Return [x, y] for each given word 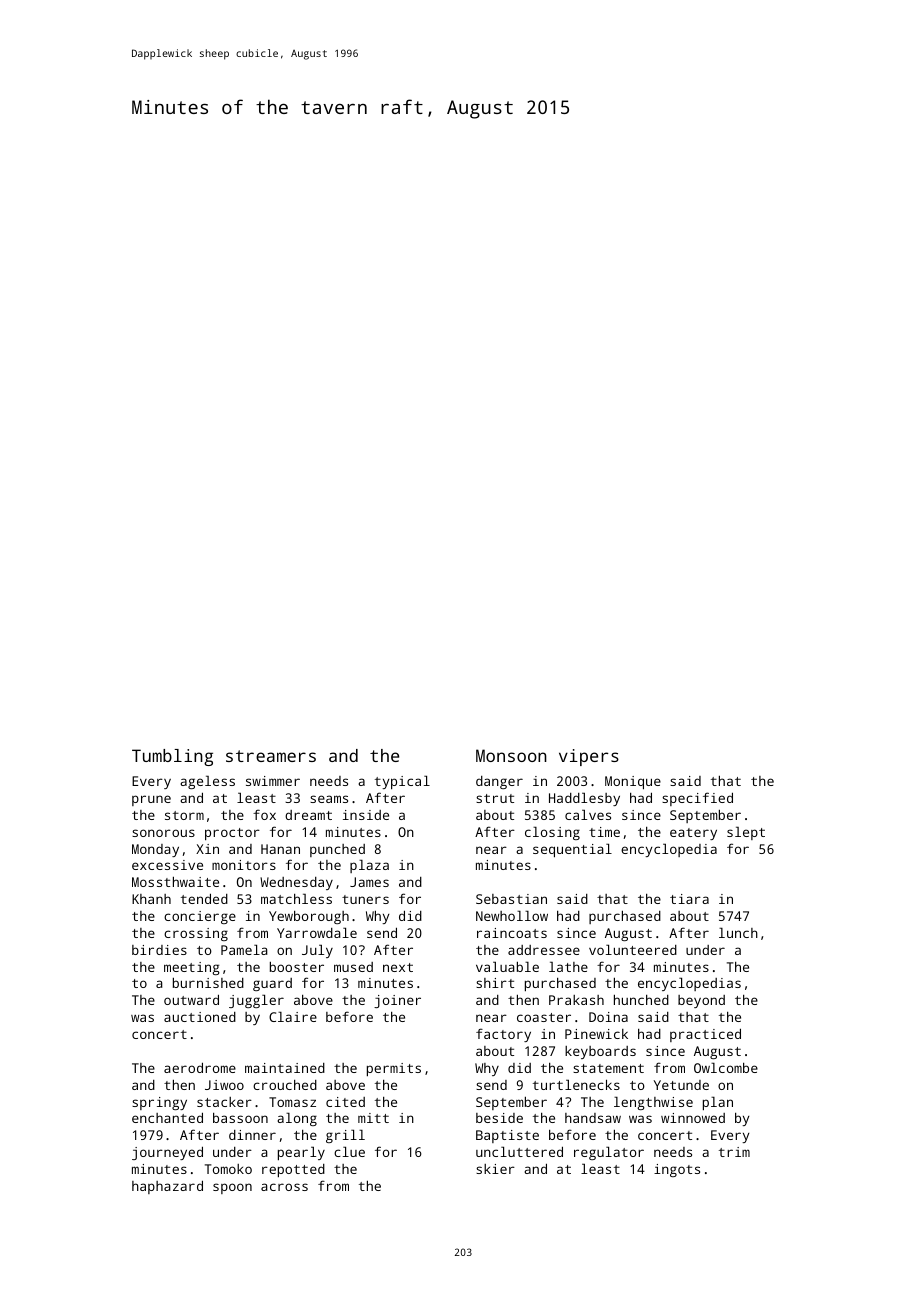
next [398, 967]
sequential [572, 850]
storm [184, 815]
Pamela [244, 949]
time [604, 832]
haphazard [167, 1187]
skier [495, 1169]
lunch [738, 932]
